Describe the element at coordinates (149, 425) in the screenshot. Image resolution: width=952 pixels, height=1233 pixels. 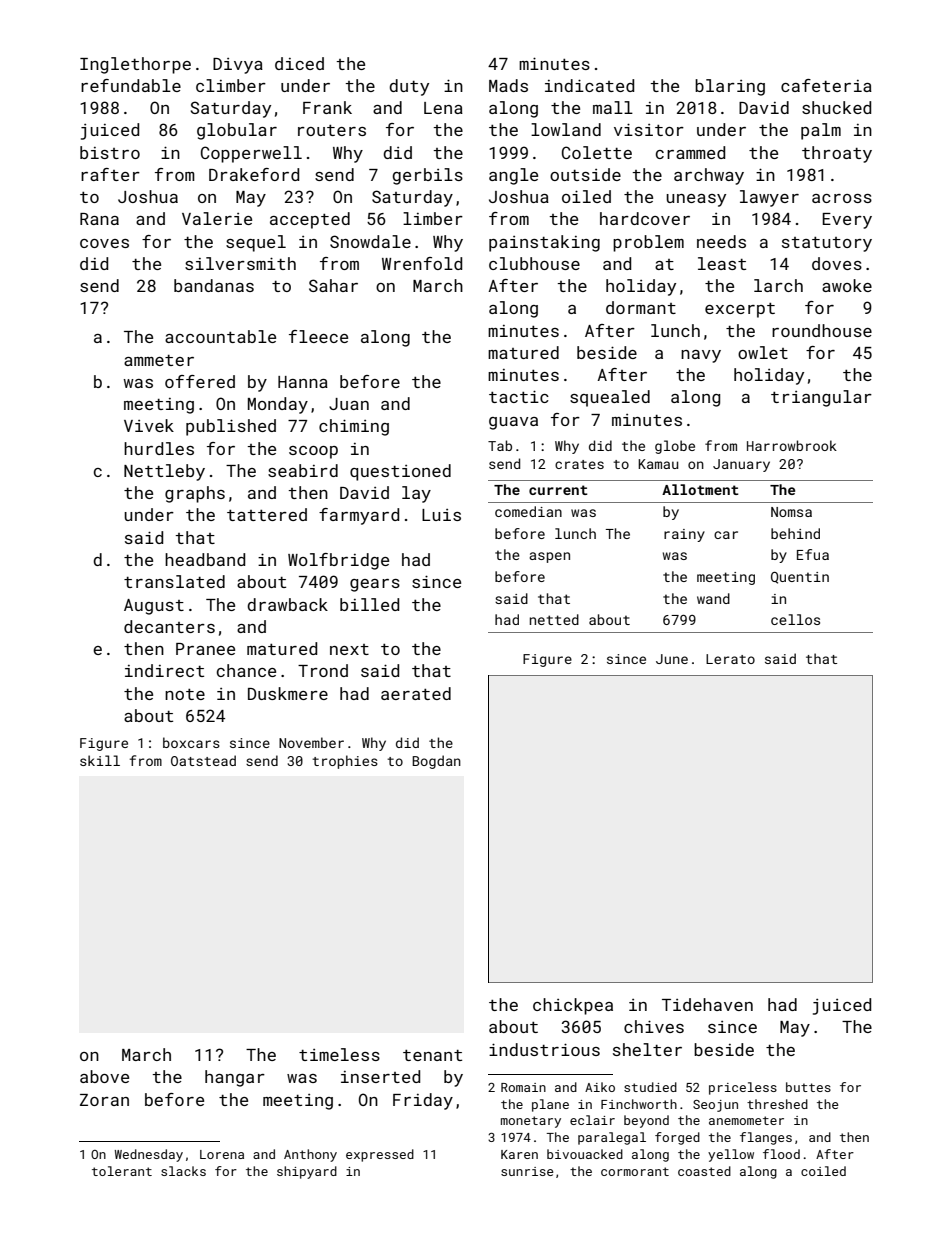
I see `Vivek` at that location.
